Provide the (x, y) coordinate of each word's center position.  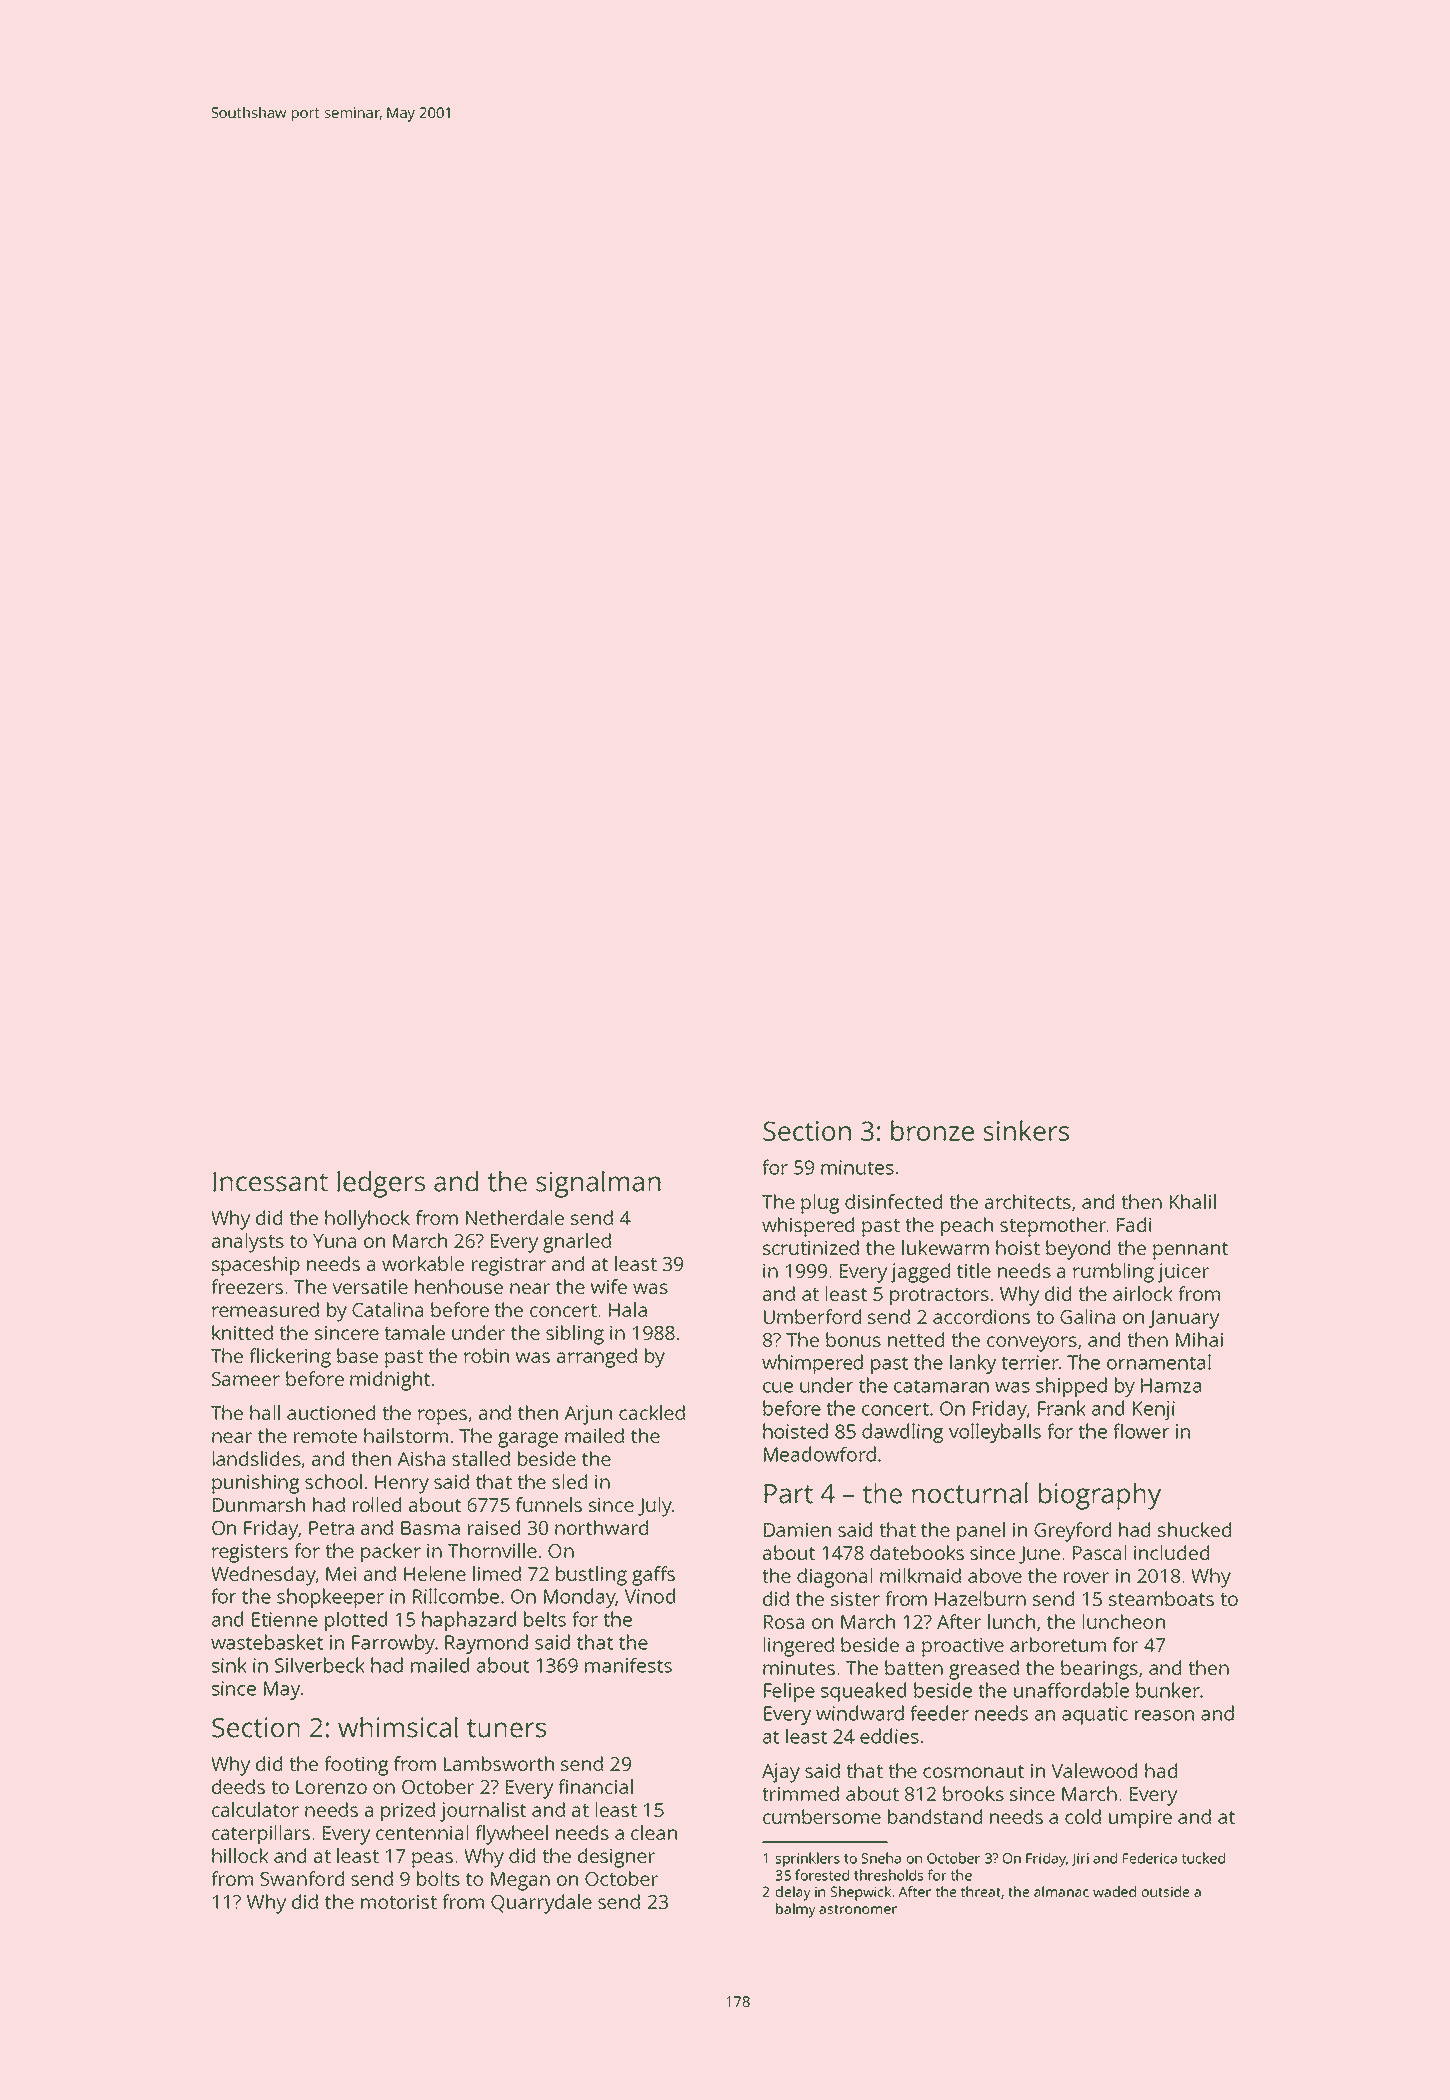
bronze (932, 1130)
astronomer (858, 1909)
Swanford (302, 1878)
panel (981, 1532)
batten (914, 1667)
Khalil (1193, 1201)
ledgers (381, 1184)
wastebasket (267, 1642)
